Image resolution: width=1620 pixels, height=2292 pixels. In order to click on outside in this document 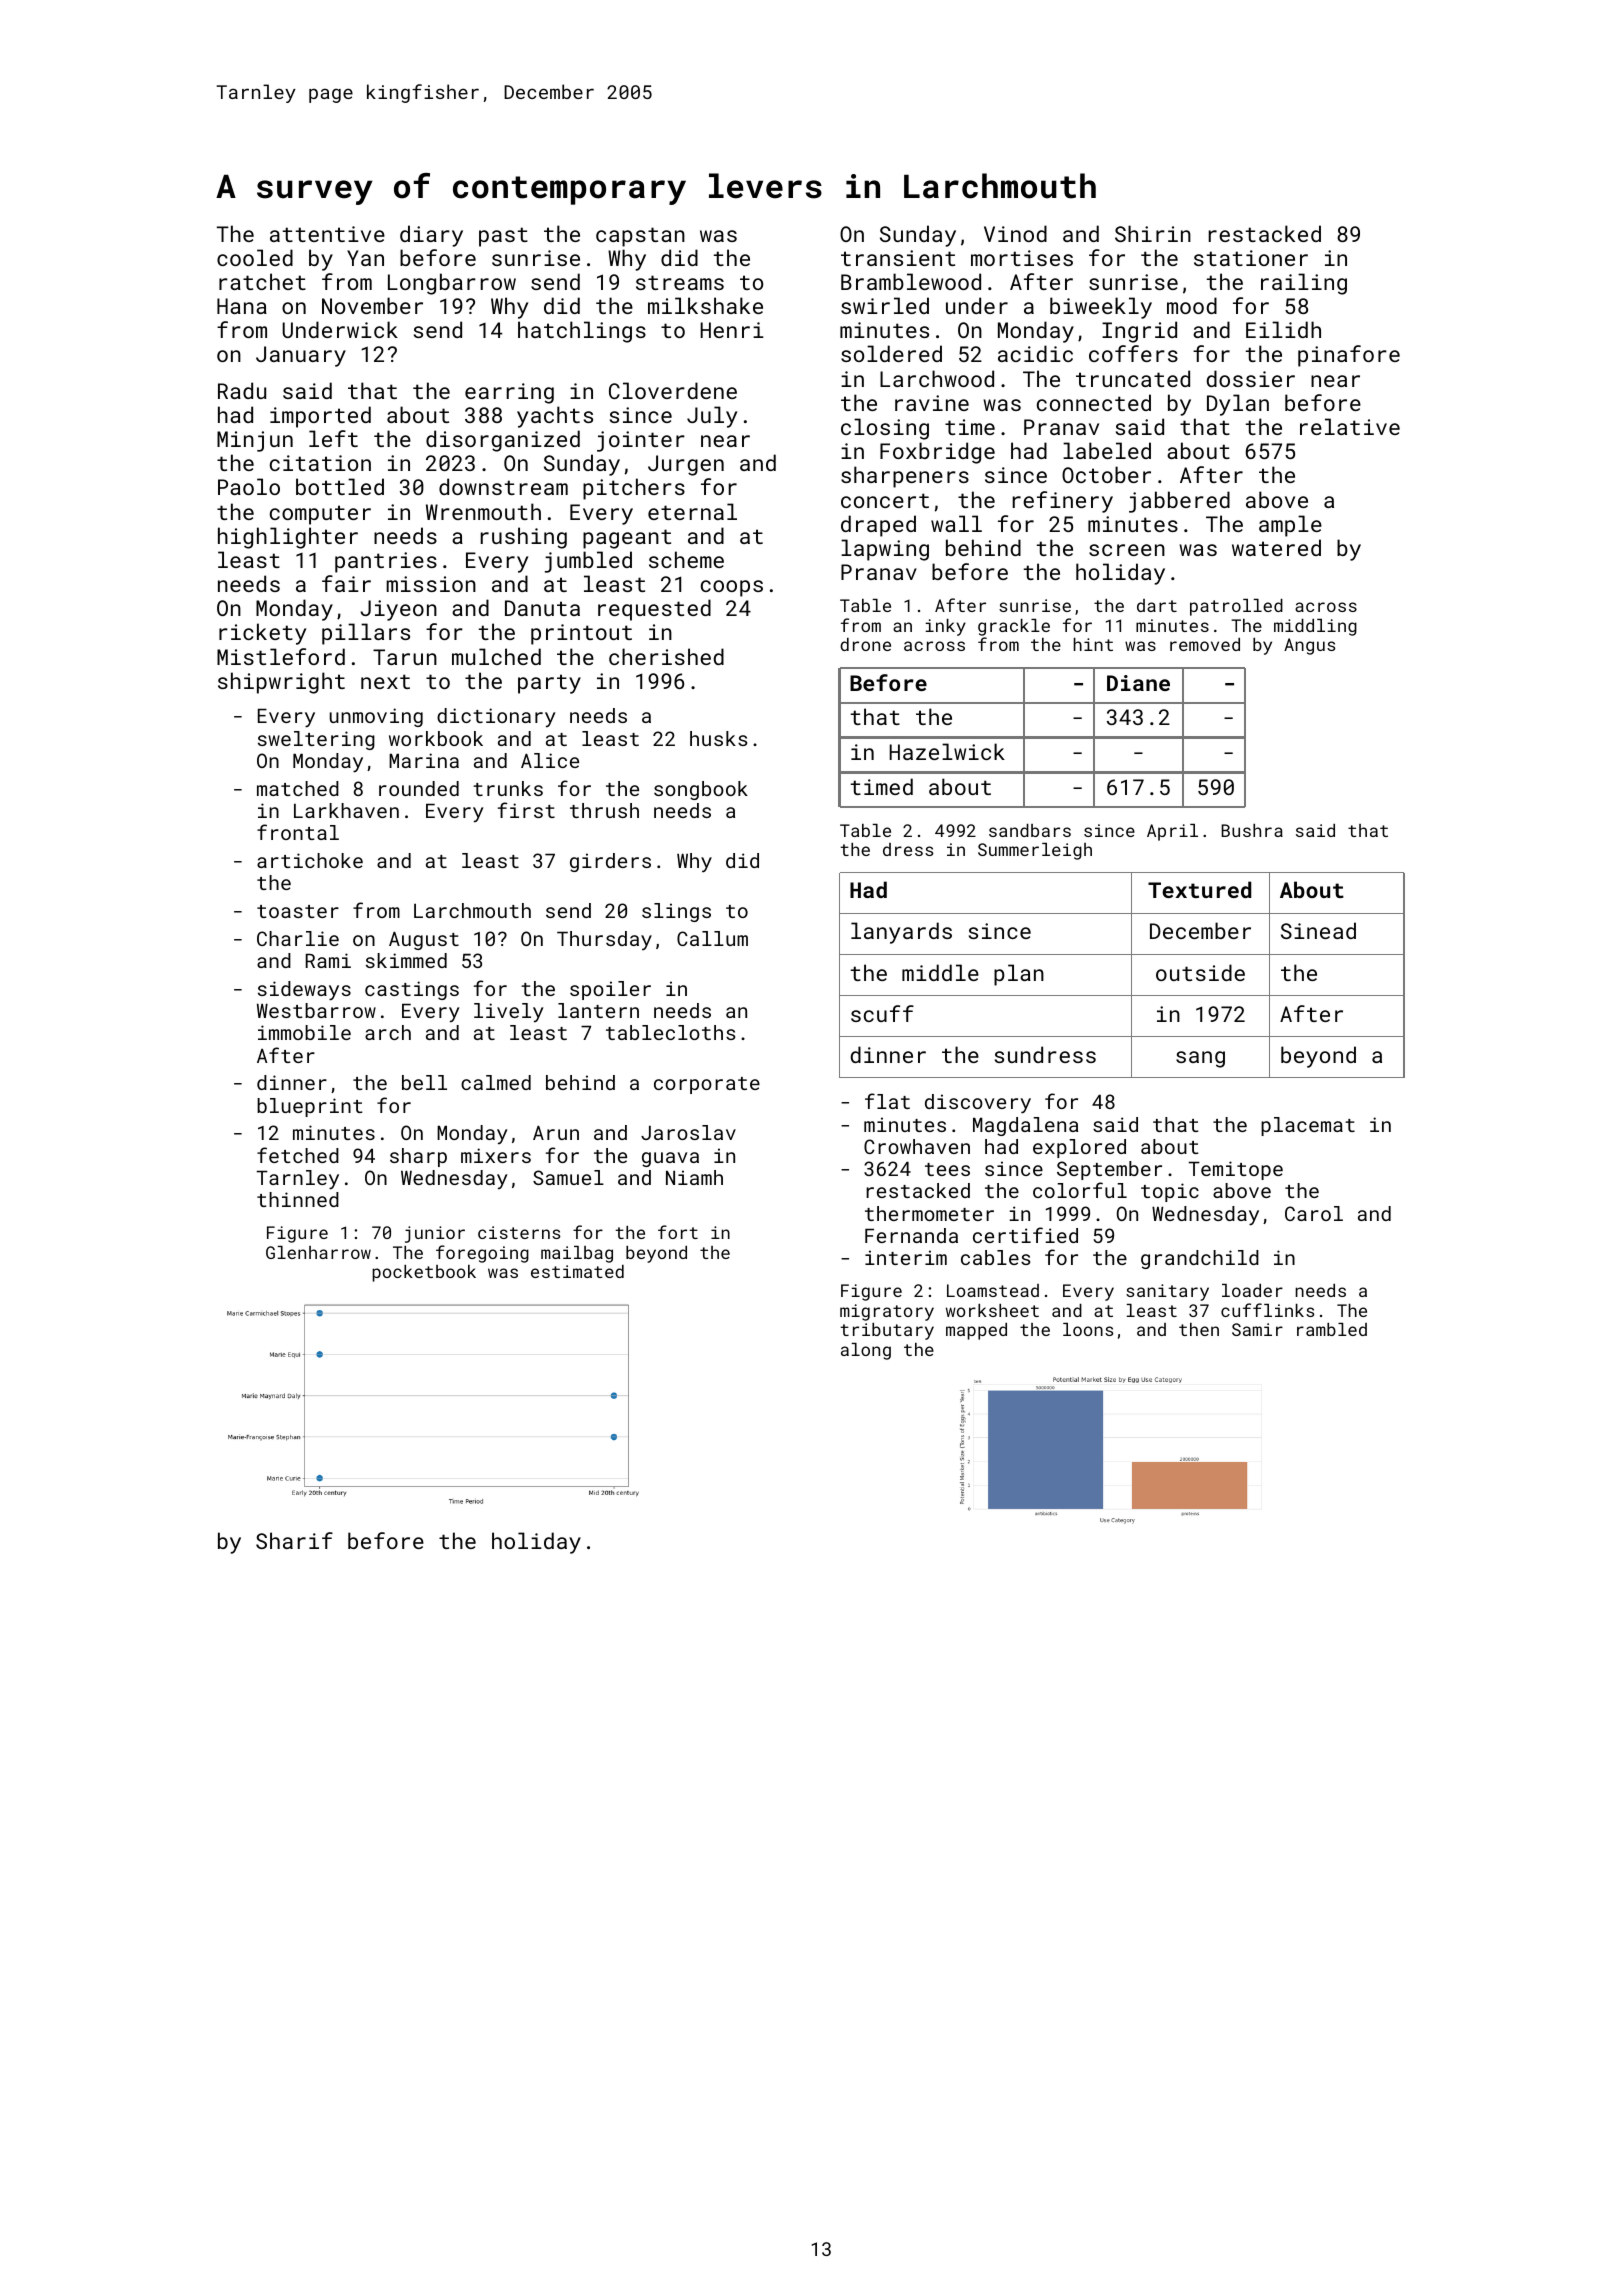, I will do `click(1200, 972)`.
